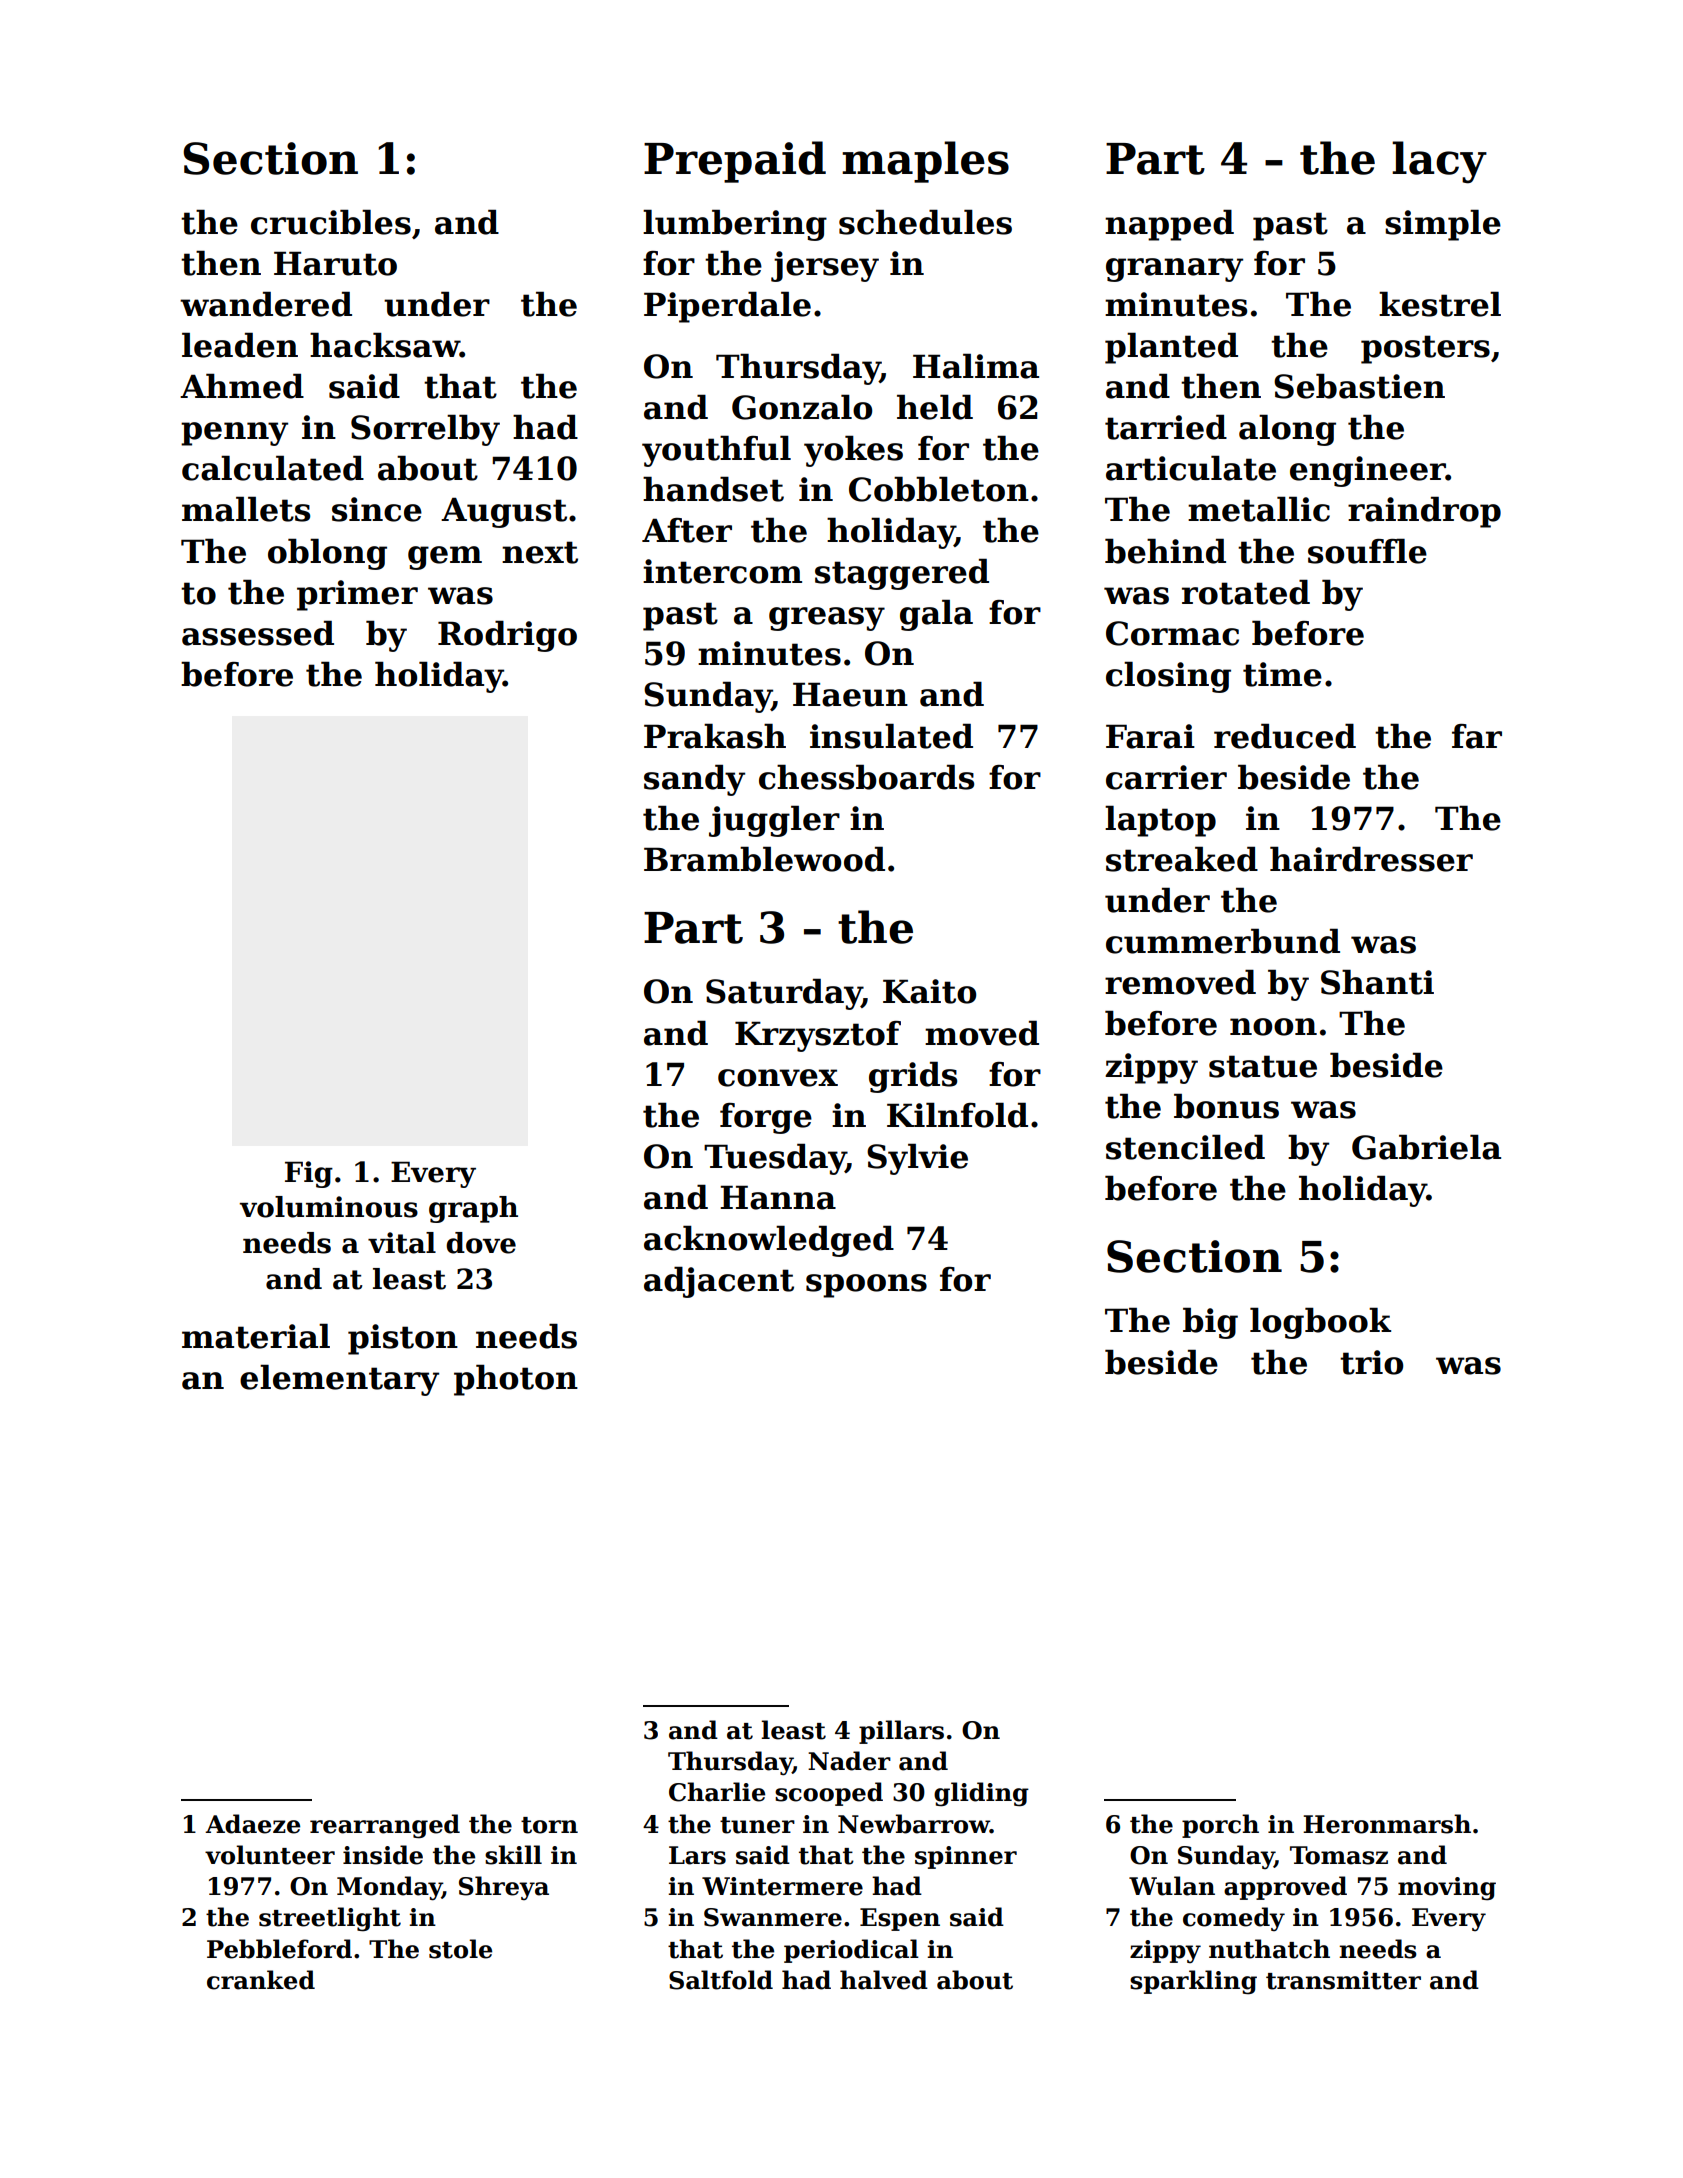 This page has width=1683, height=2178. Describe the element at coordinates (735, 162) in the page. I see `Prepaid` at that location.
